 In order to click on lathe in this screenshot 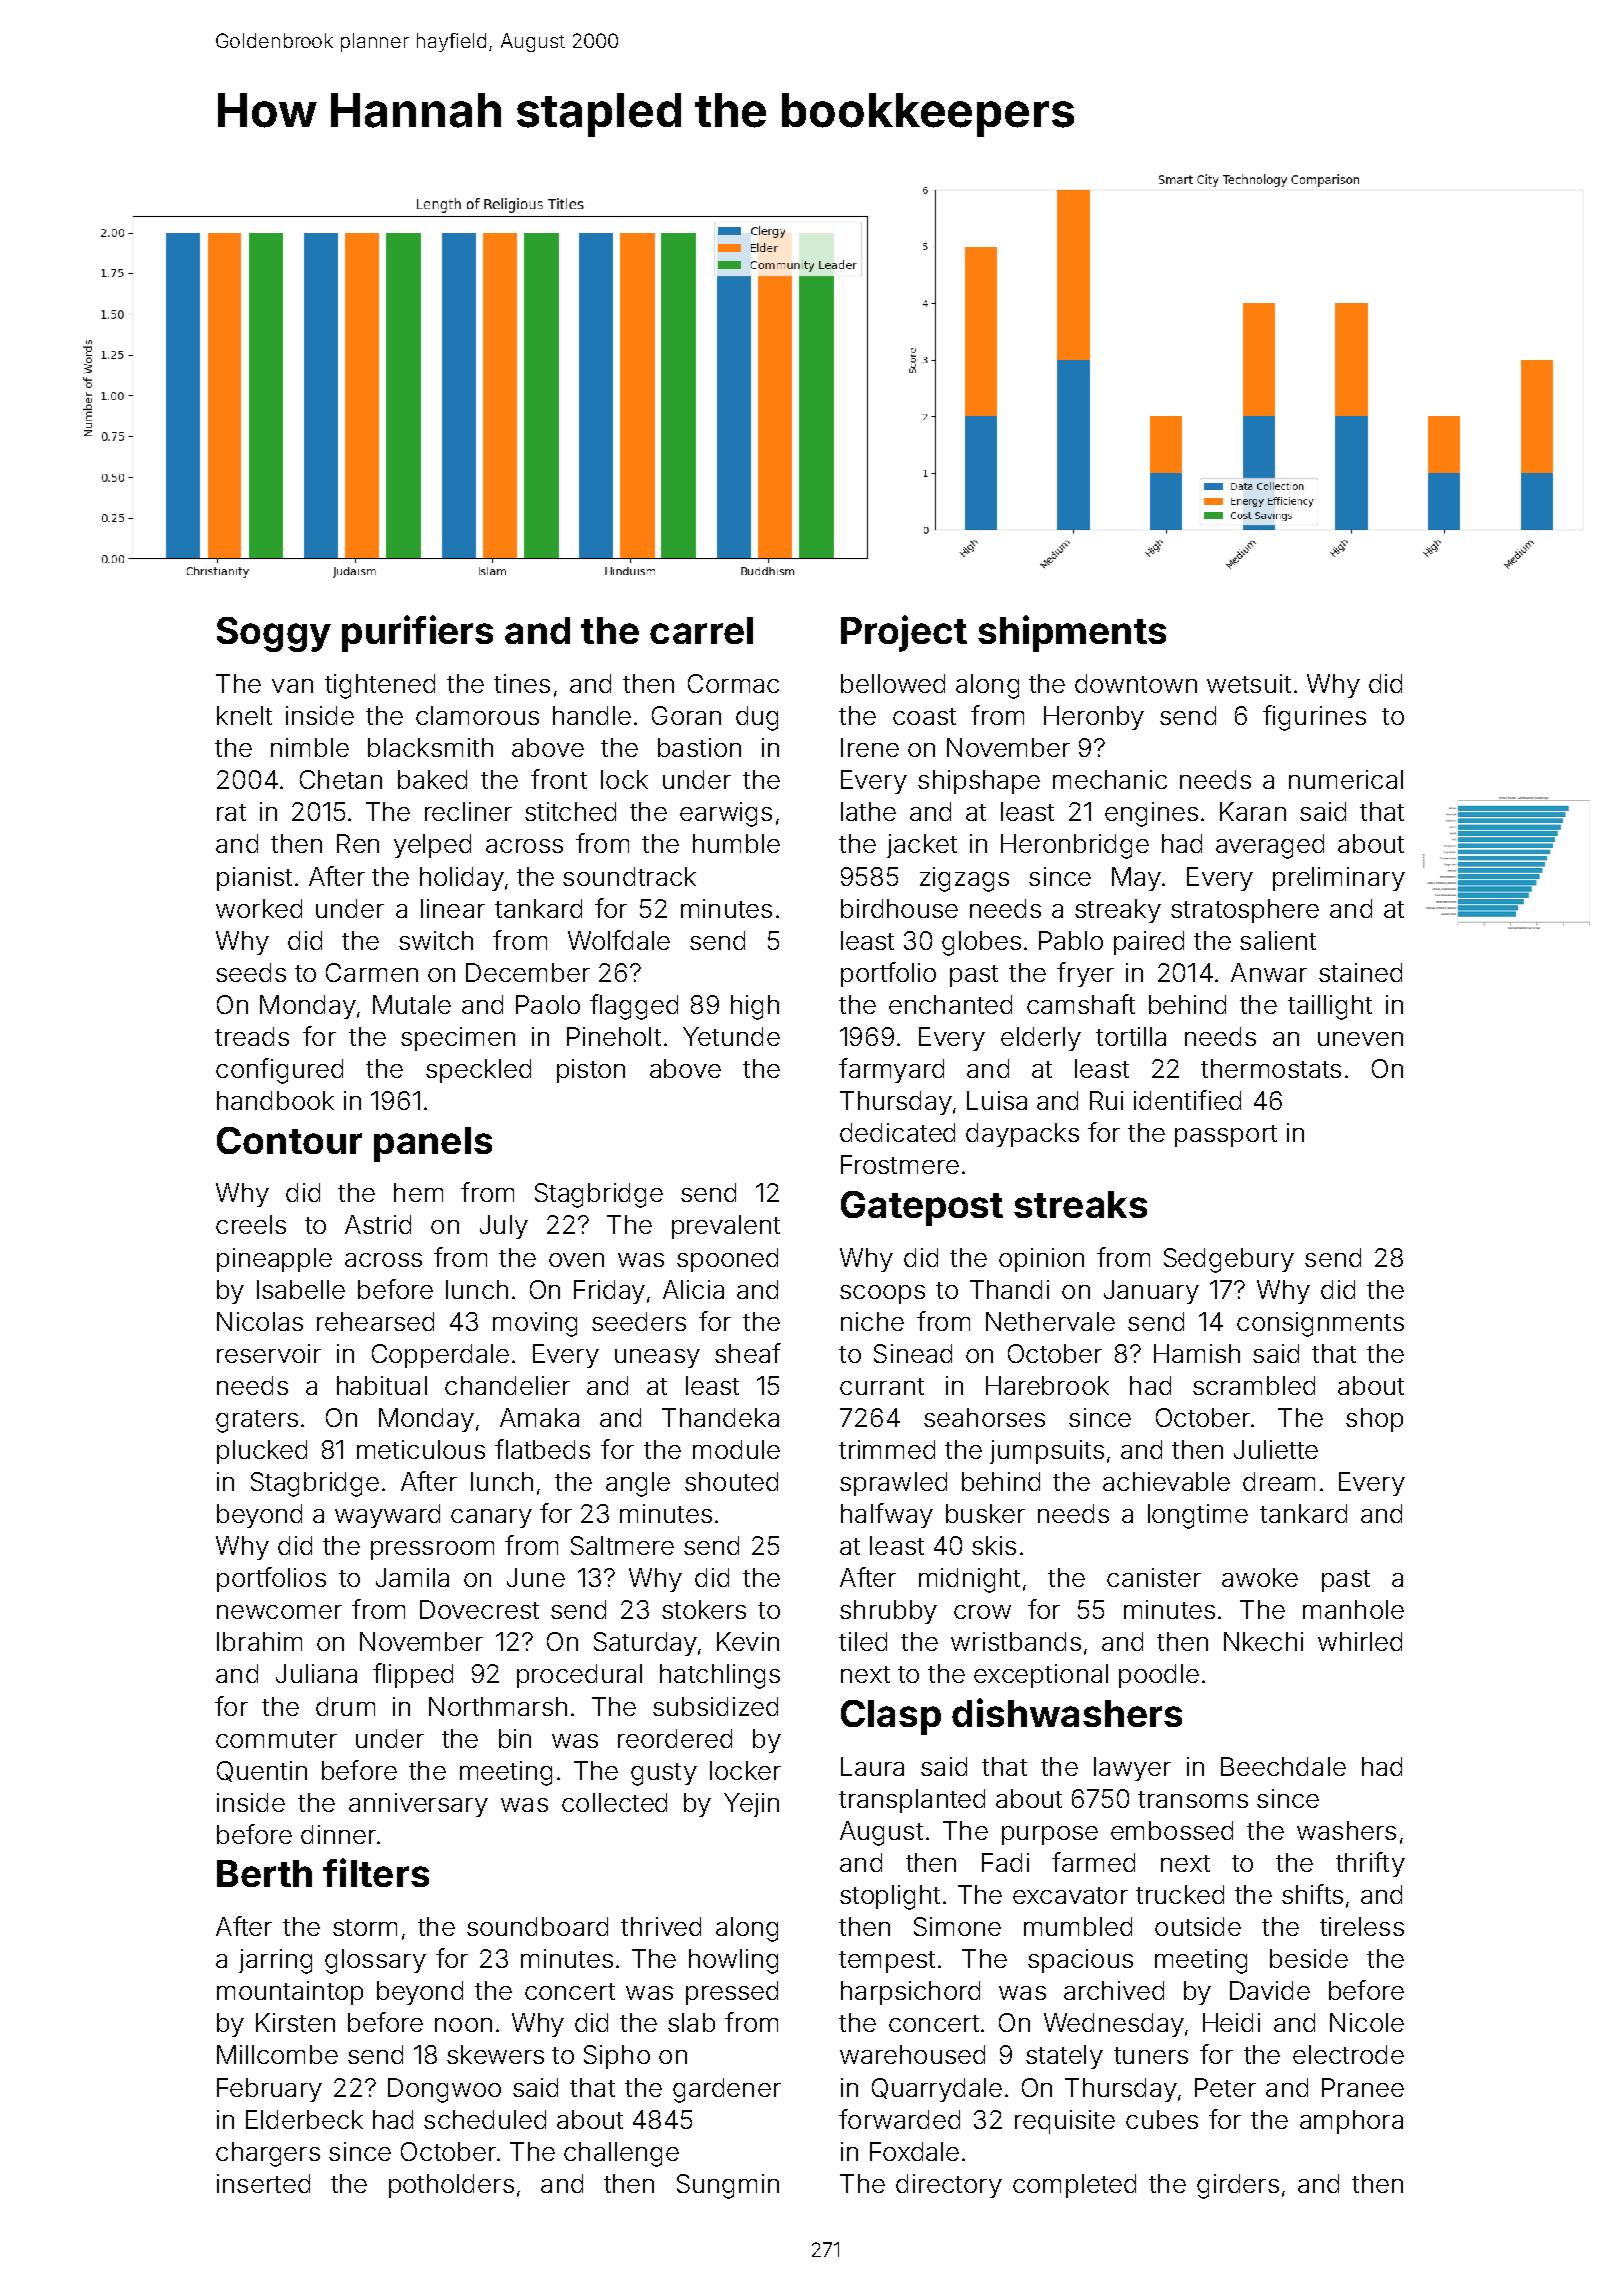, I will do `click(868, 811)`.
